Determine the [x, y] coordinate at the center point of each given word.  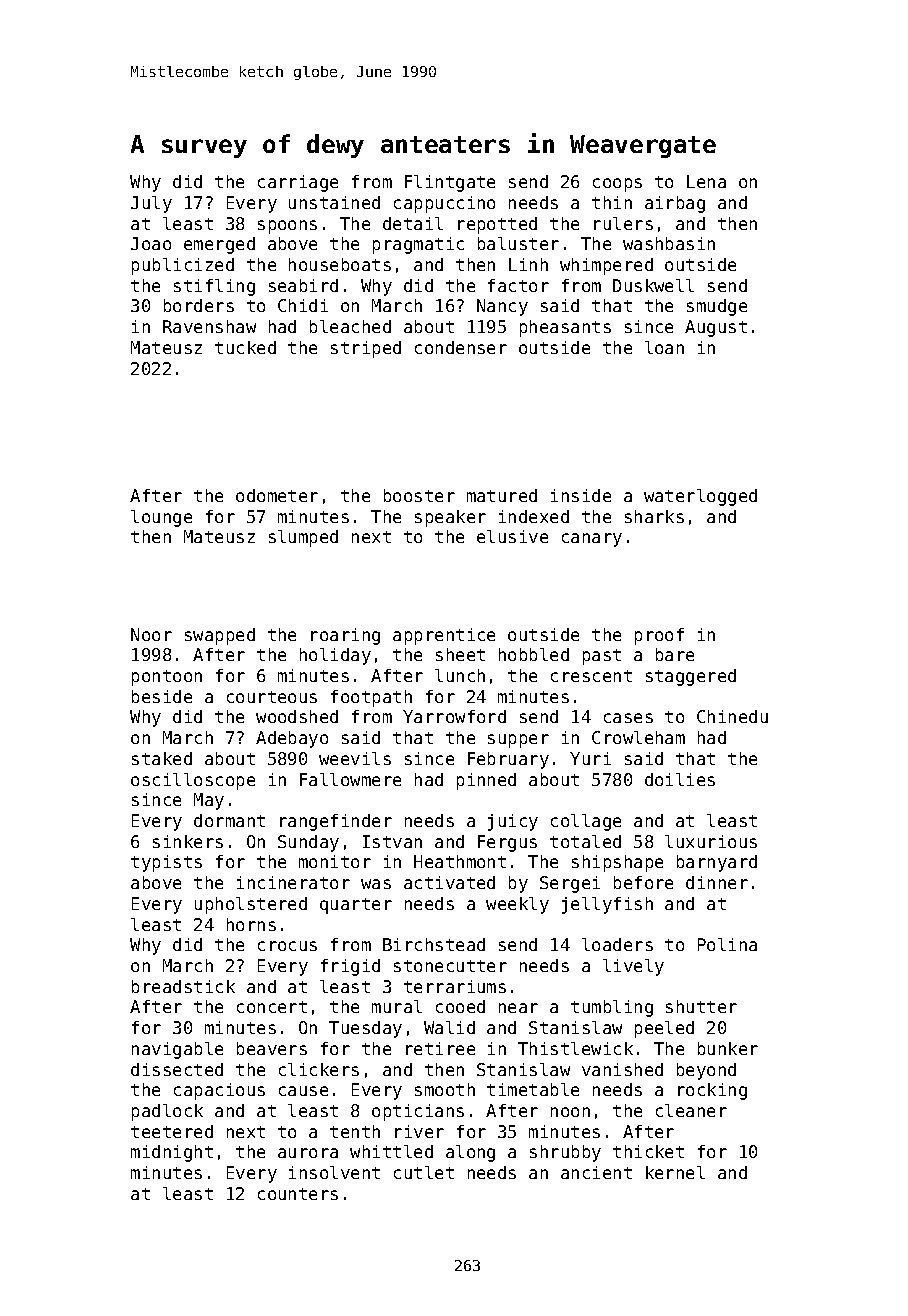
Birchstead [434, 944]
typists [166, 863]
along [470, 1153]
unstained [334, 202]
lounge [161, 518]
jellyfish [607, 905]
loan [664, 347]
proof [659, 636]
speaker [450, 518]
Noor [151, 634]
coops [617, 185]
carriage [298, 183]
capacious [219, 1091]
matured [502, 495]
